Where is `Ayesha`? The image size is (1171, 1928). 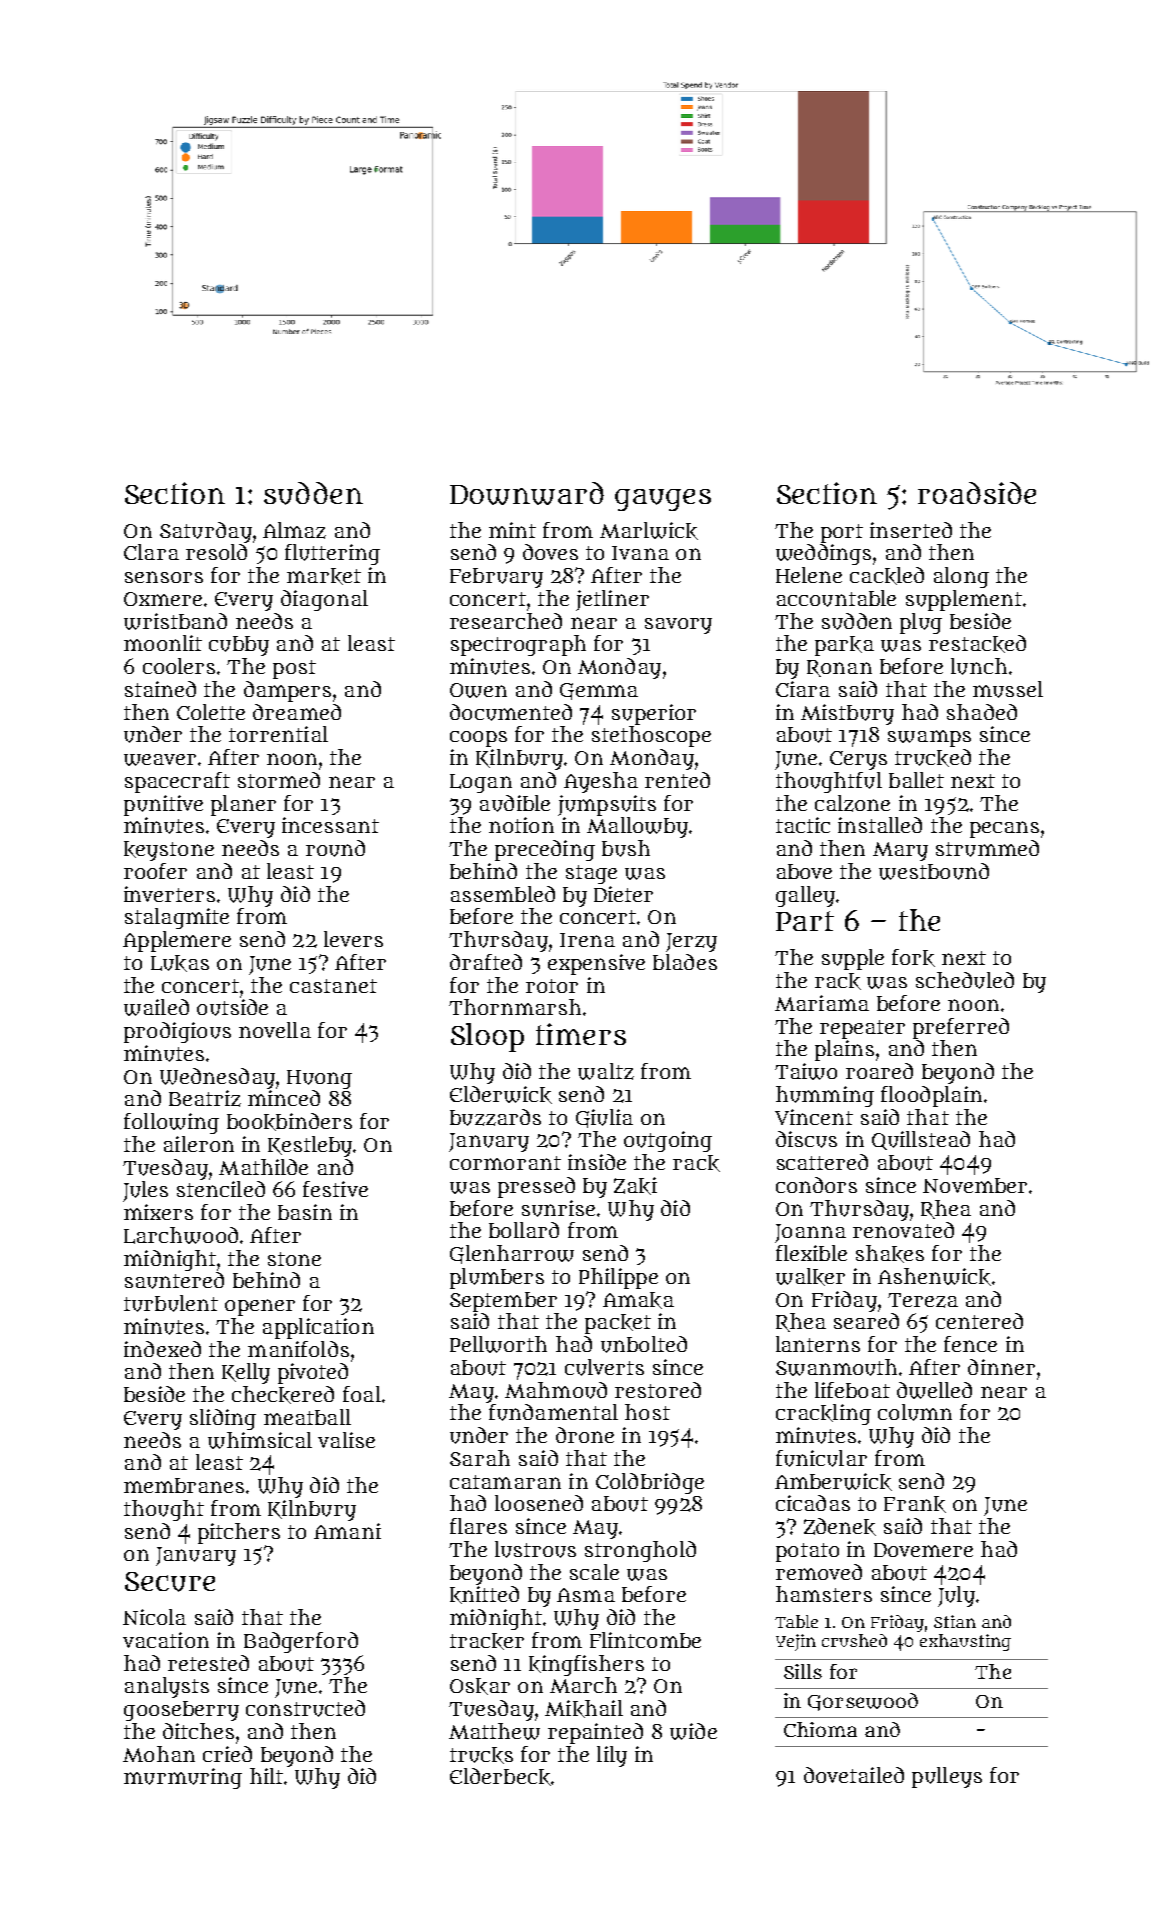
Ayesha is located at coordinates (601, 782).
